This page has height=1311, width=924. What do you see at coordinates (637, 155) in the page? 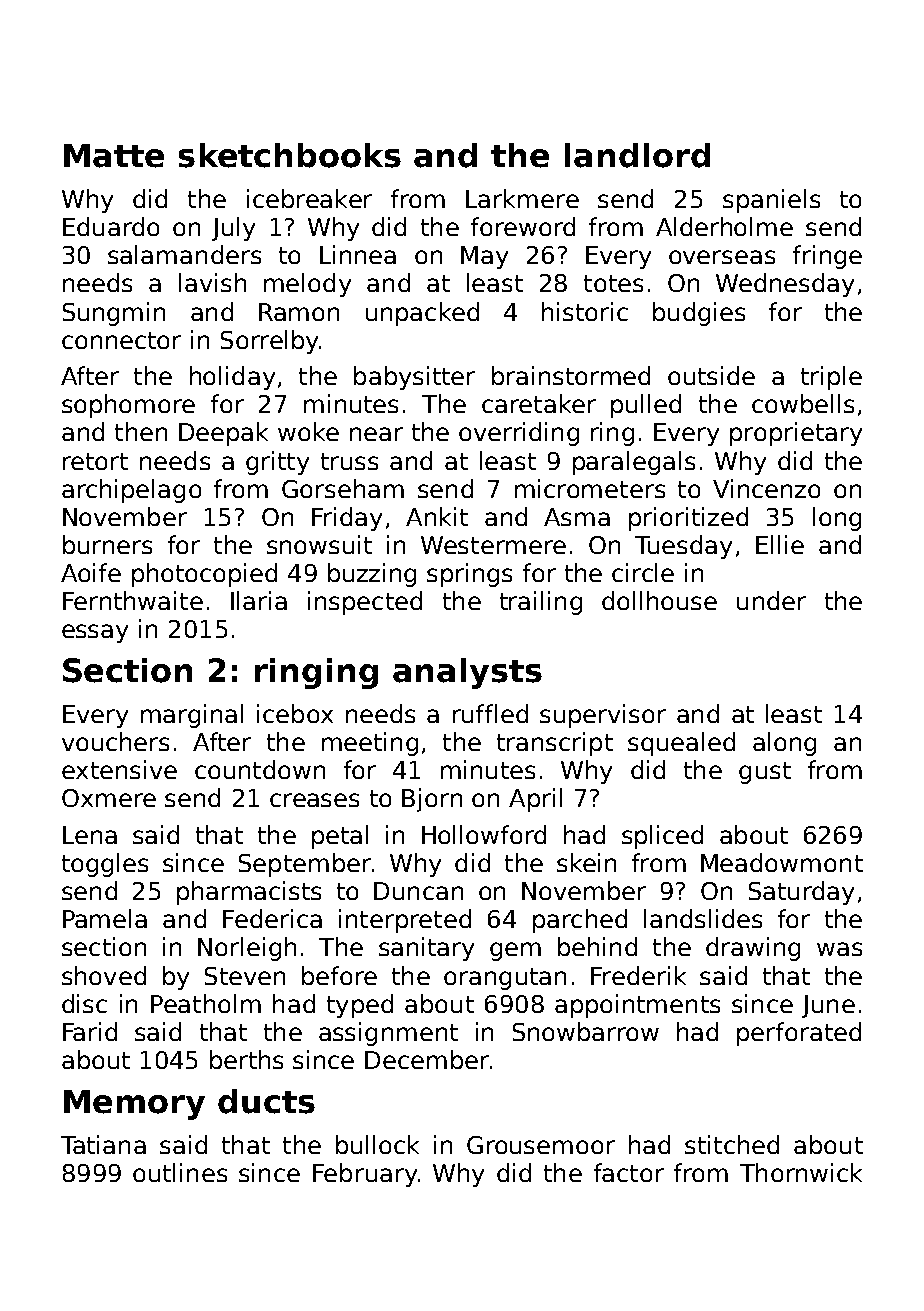
I see `landlord` at bounding box center [637, 155].
